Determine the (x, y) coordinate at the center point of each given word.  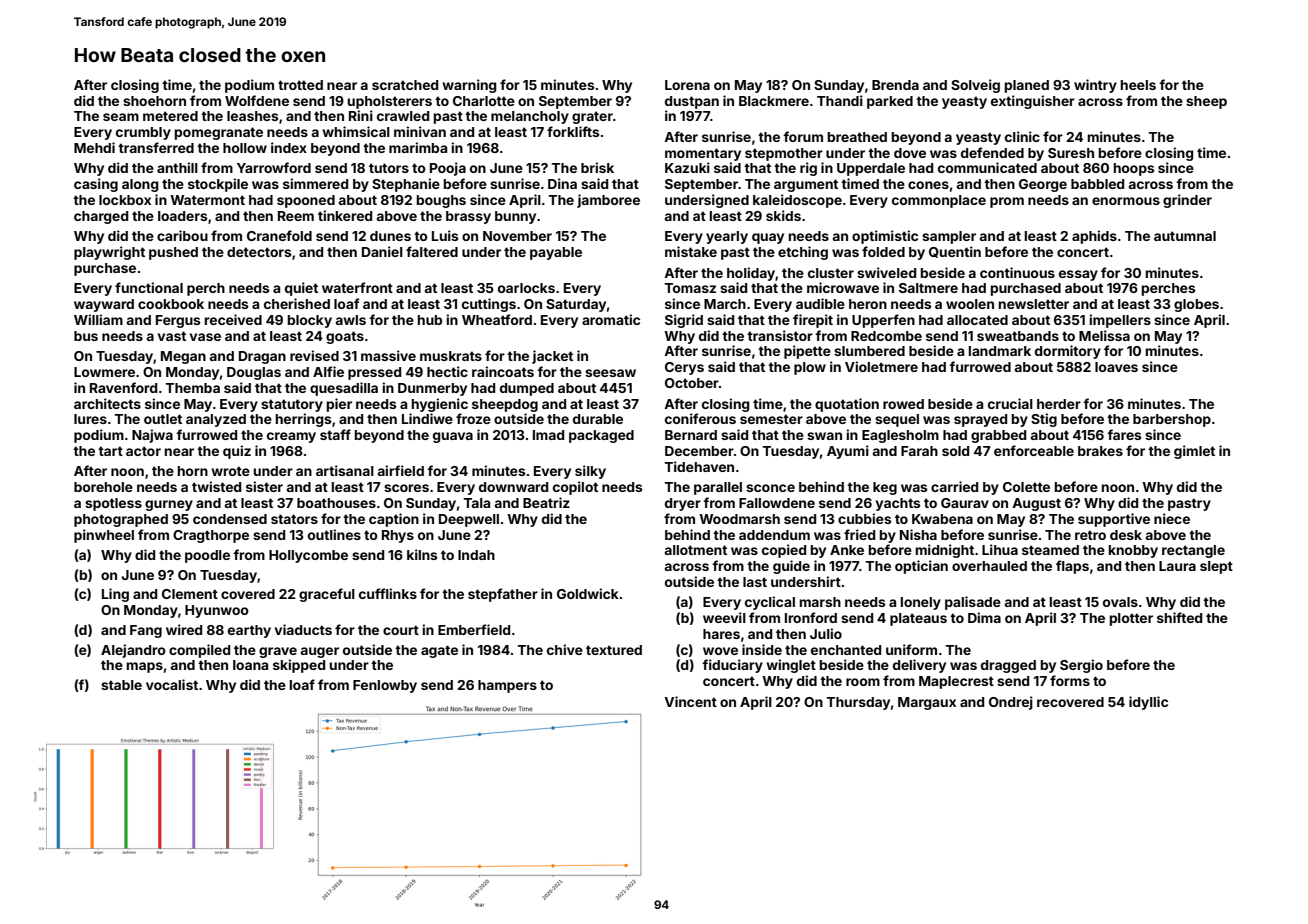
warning (469, 86)
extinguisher (1033, 102)
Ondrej (1011, 703)
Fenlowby (385, 686)
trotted (300, 85)
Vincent (690, 701)
